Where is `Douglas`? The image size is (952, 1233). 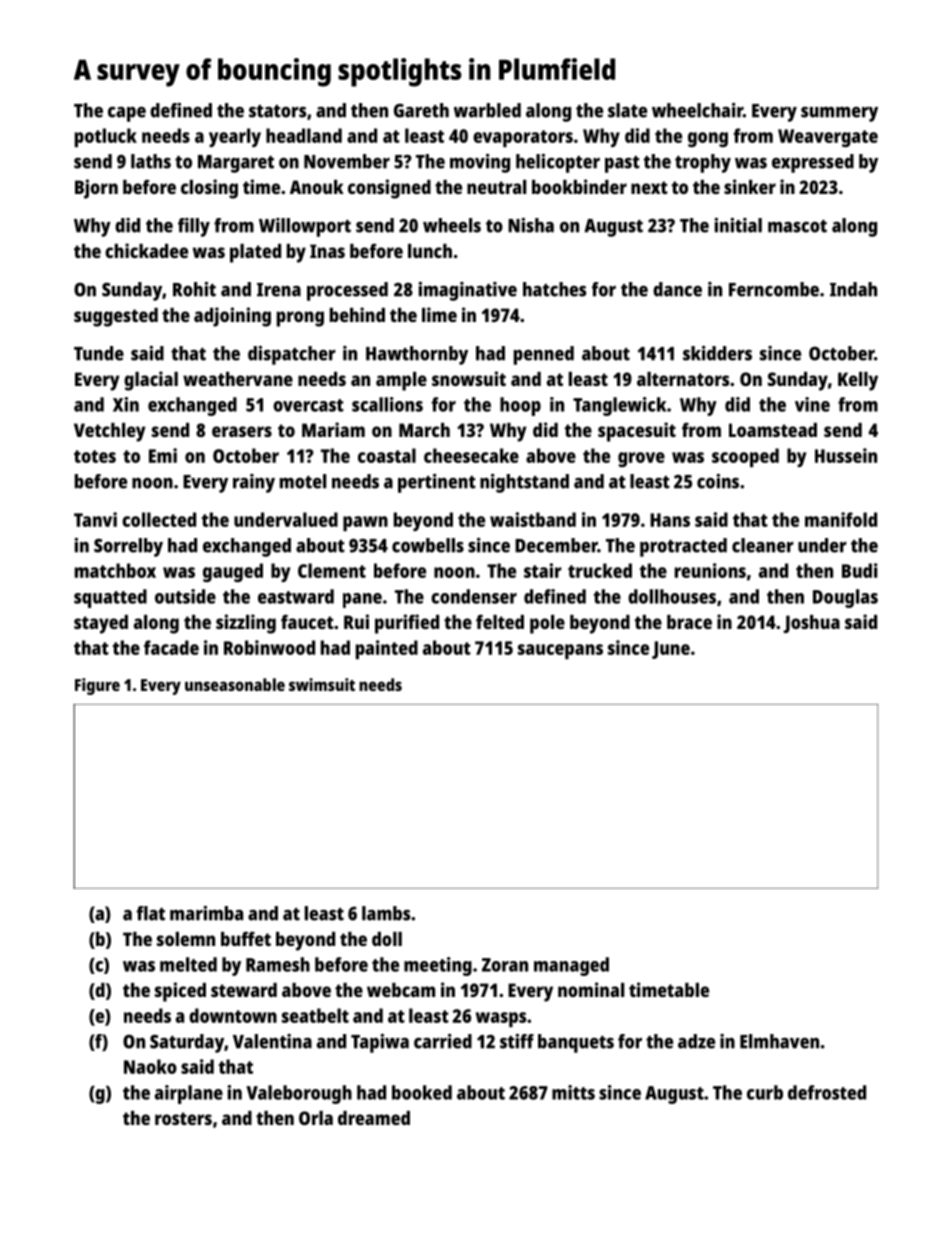
Douglas is located at coordinates (845, 598).
